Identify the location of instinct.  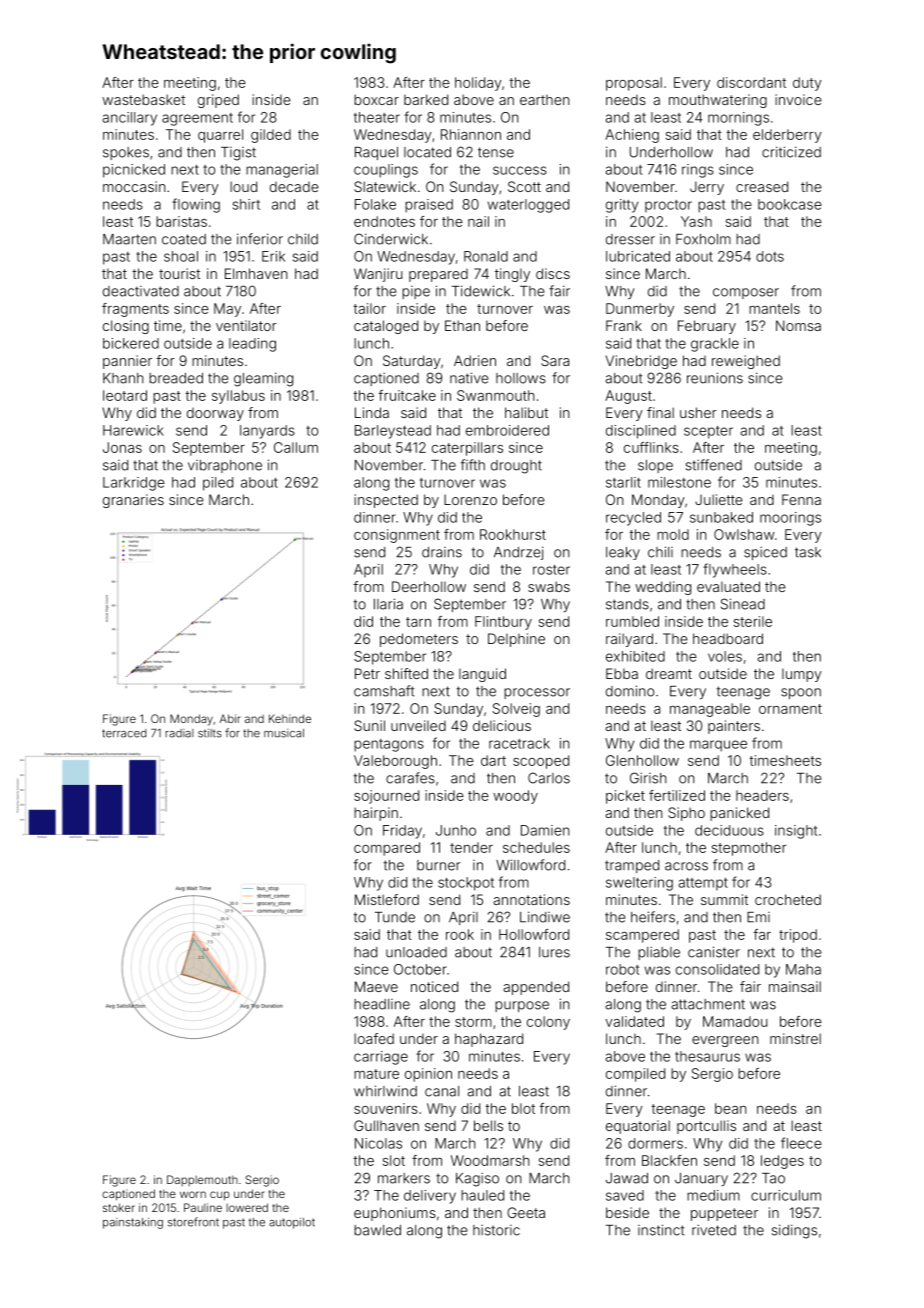
(661, 1230).
